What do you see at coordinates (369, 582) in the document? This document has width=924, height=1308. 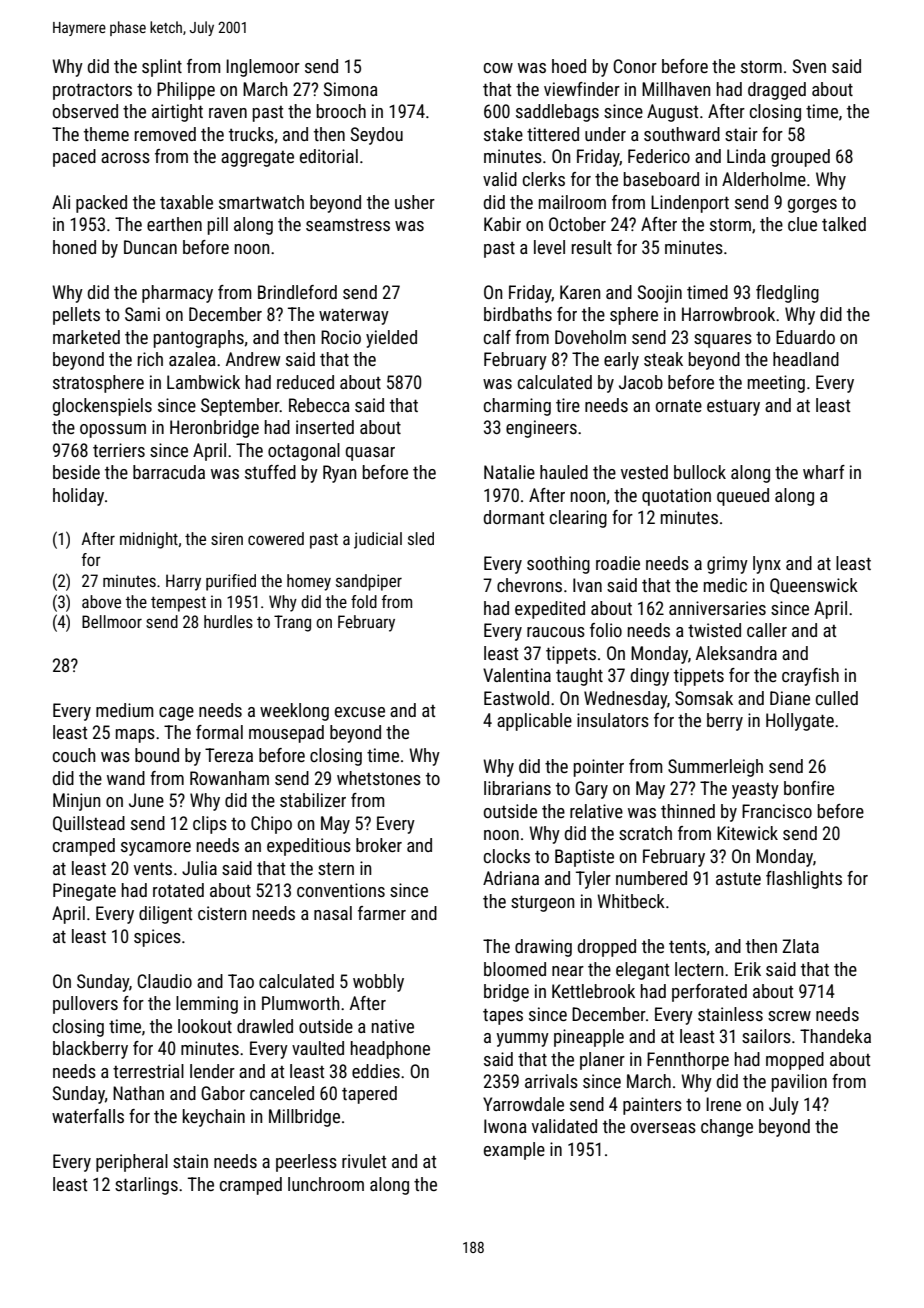 I see `sandpiper` at bounding box center [369, 582].
